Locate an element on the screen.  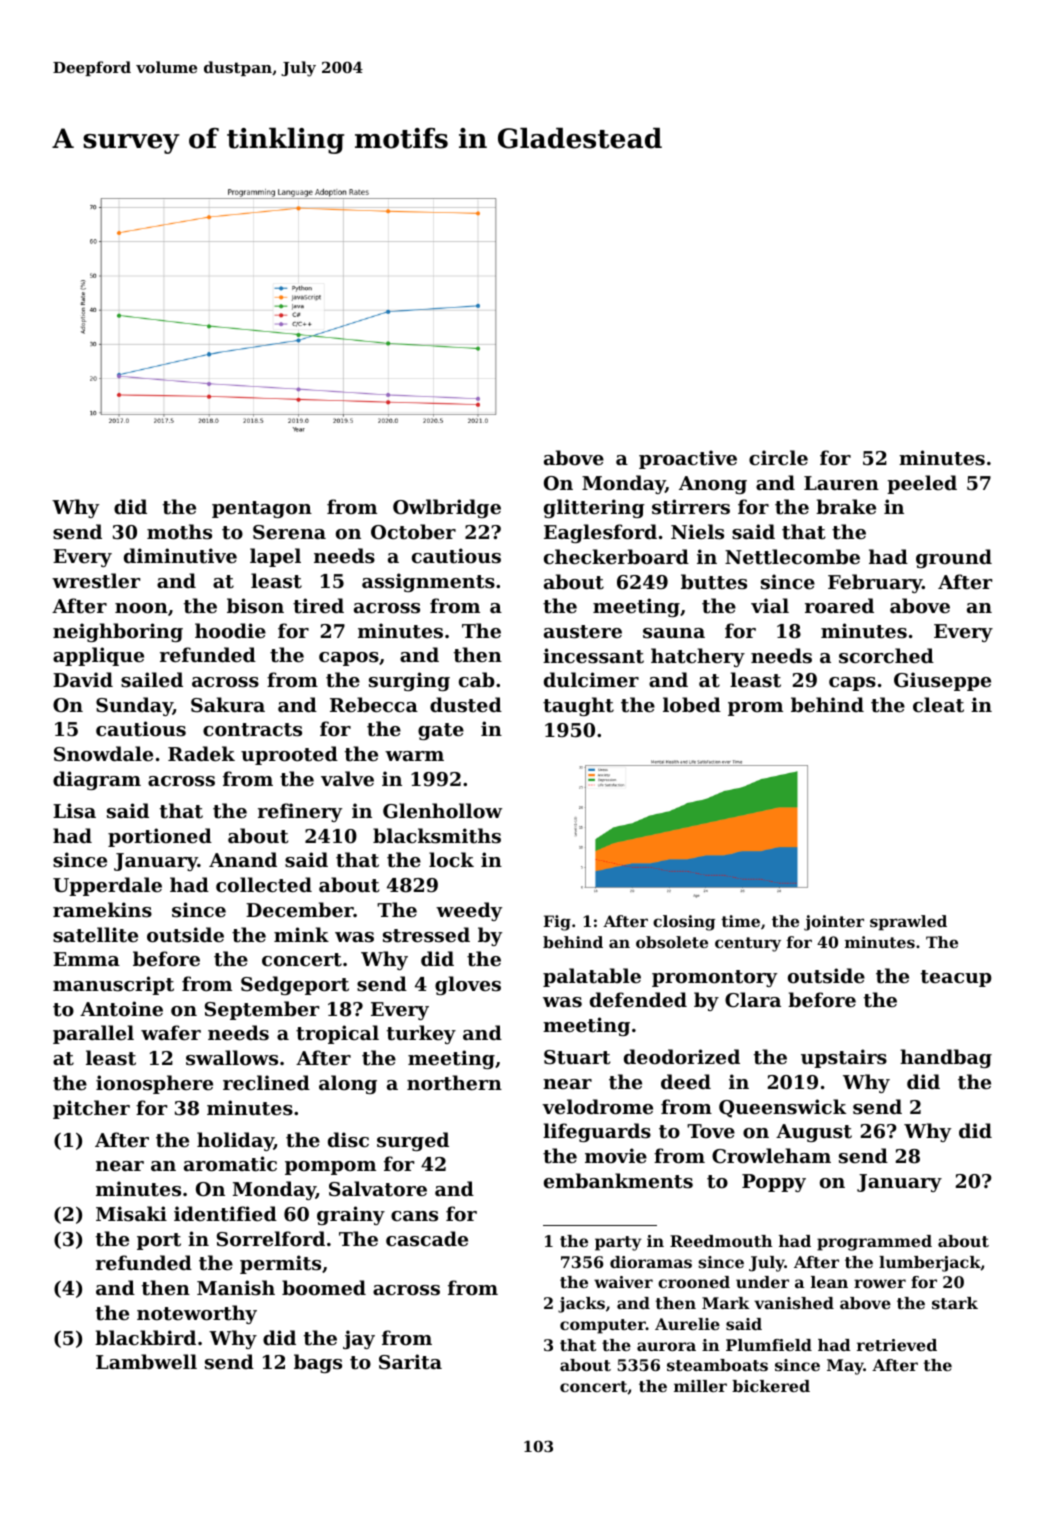
Tove is located at coordinates (711, 1131).
